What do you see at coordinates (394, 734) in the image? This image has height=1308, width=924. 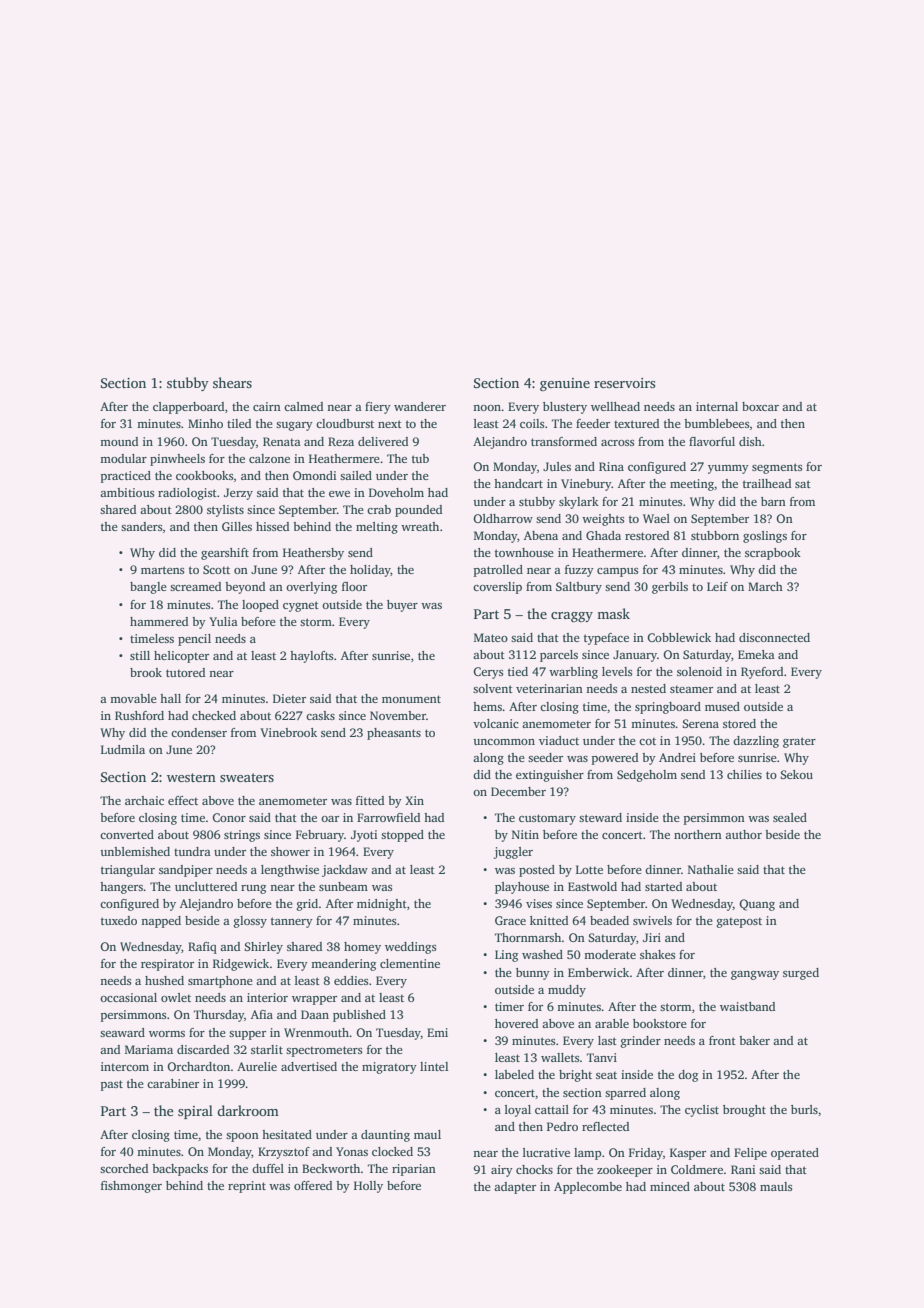 I see `pheasants` at bounding box center [394, 734].
